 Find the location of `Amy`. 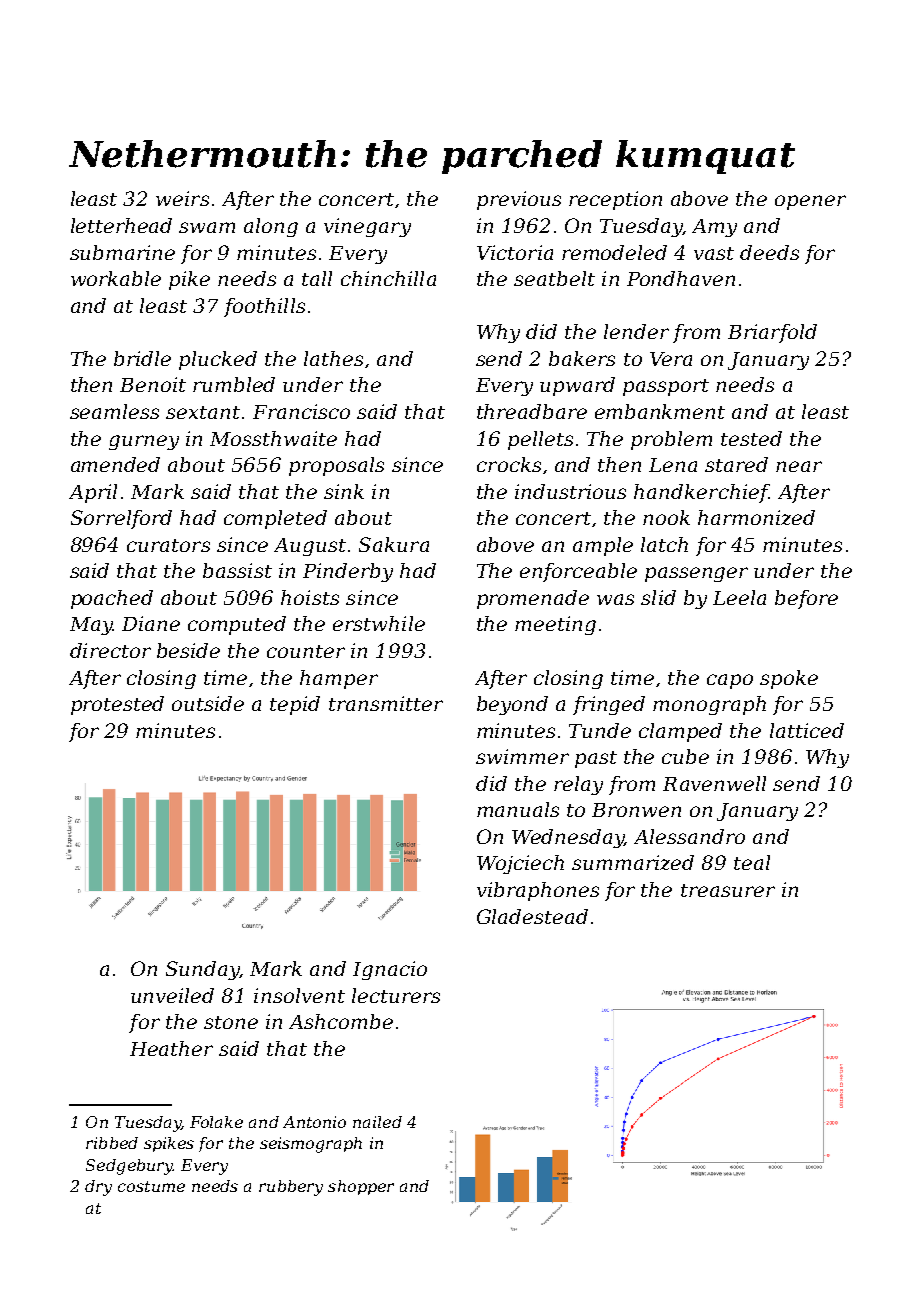

Amy is located at coordinates (714, 228).
